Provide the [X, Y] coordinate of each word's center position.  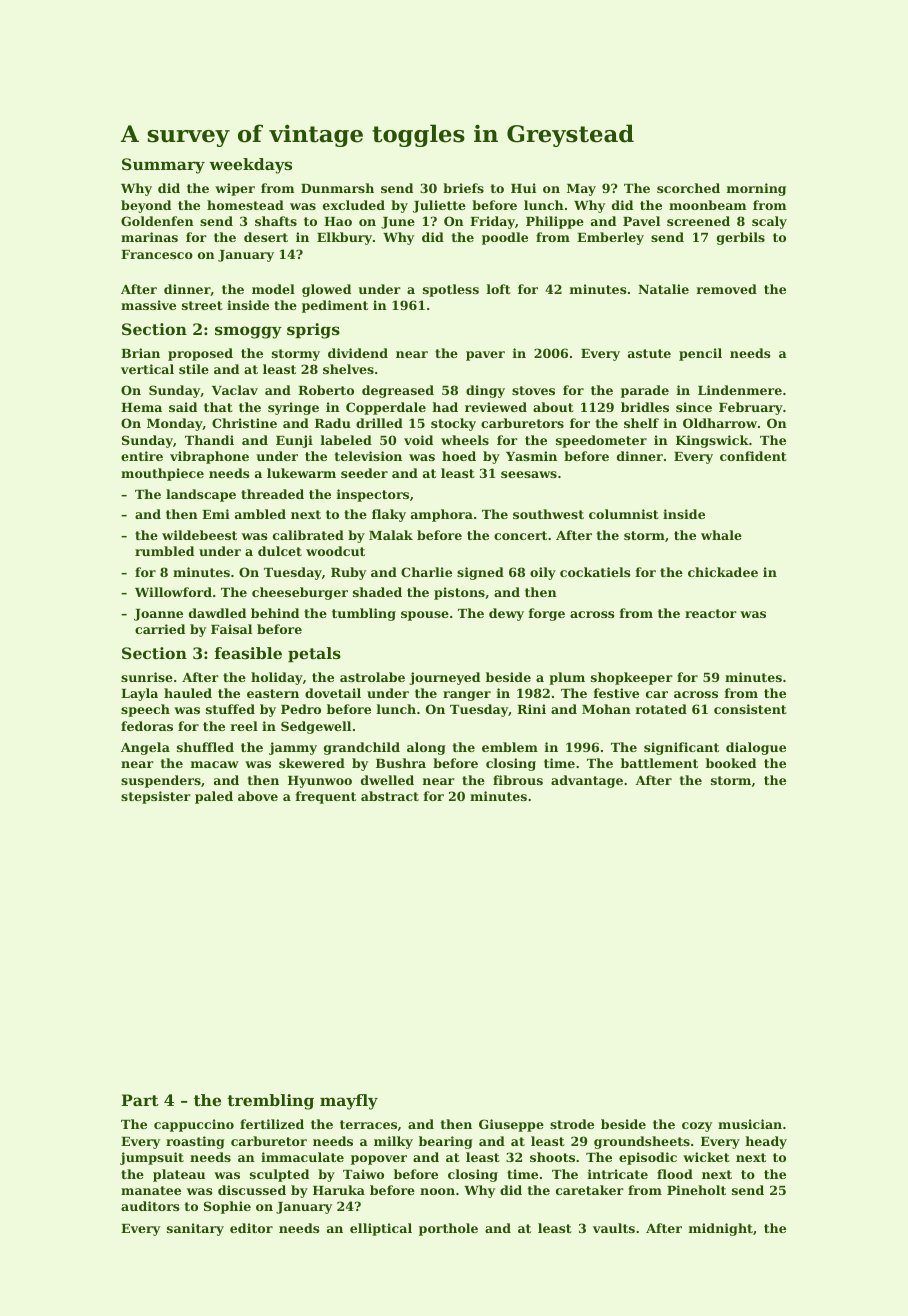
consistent [750, 709]
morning [756, 189]
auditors [150, 1206]
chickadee [723, 572]
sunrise [147, 677]
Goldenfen [157, 221]
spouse [425, 616]
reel [244, 726]
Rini [531, 709]
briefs [463, 188]
